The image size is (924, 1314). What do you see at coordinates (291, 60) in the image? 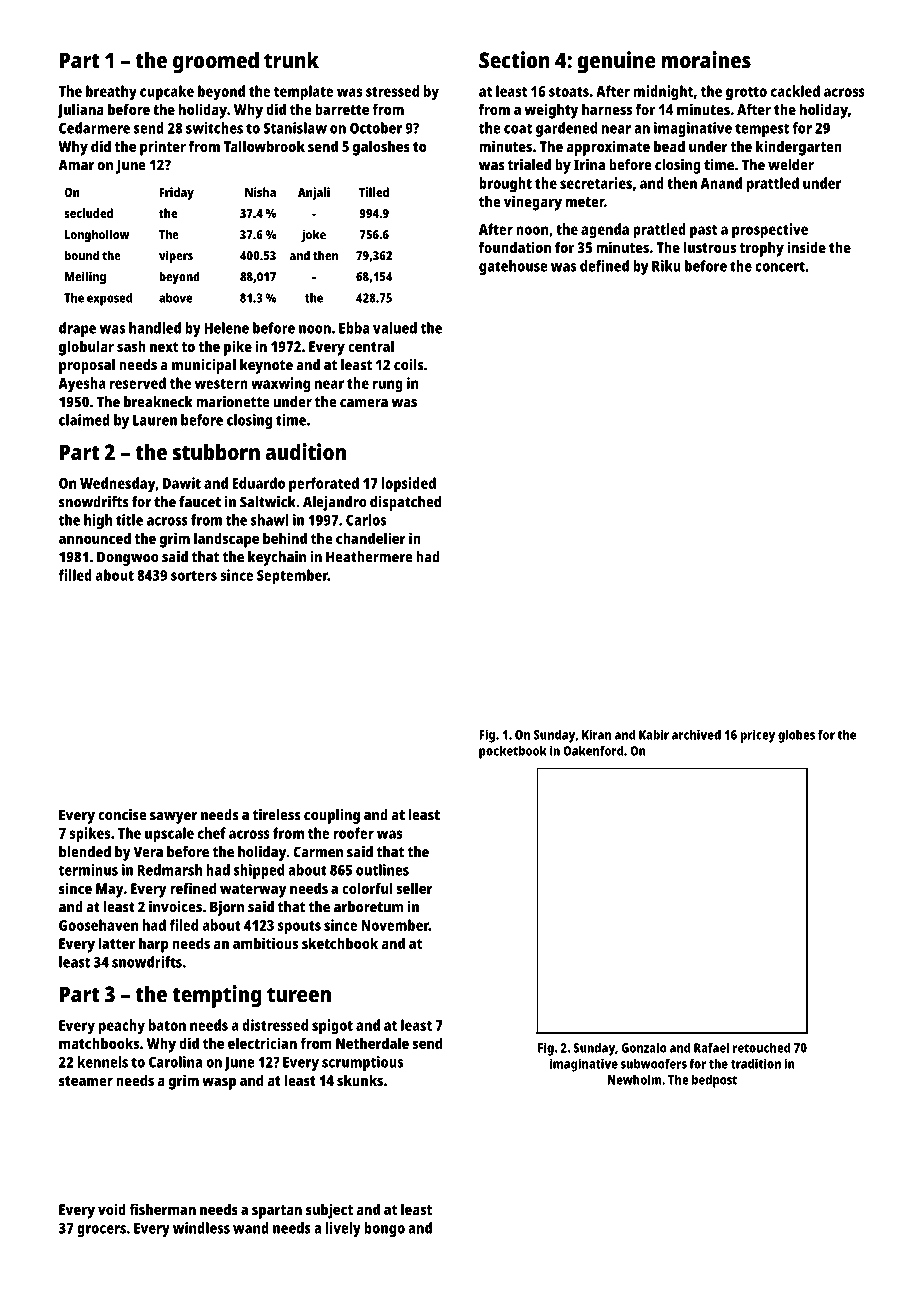
I see `trunk` at bounding box center [291, 60].
